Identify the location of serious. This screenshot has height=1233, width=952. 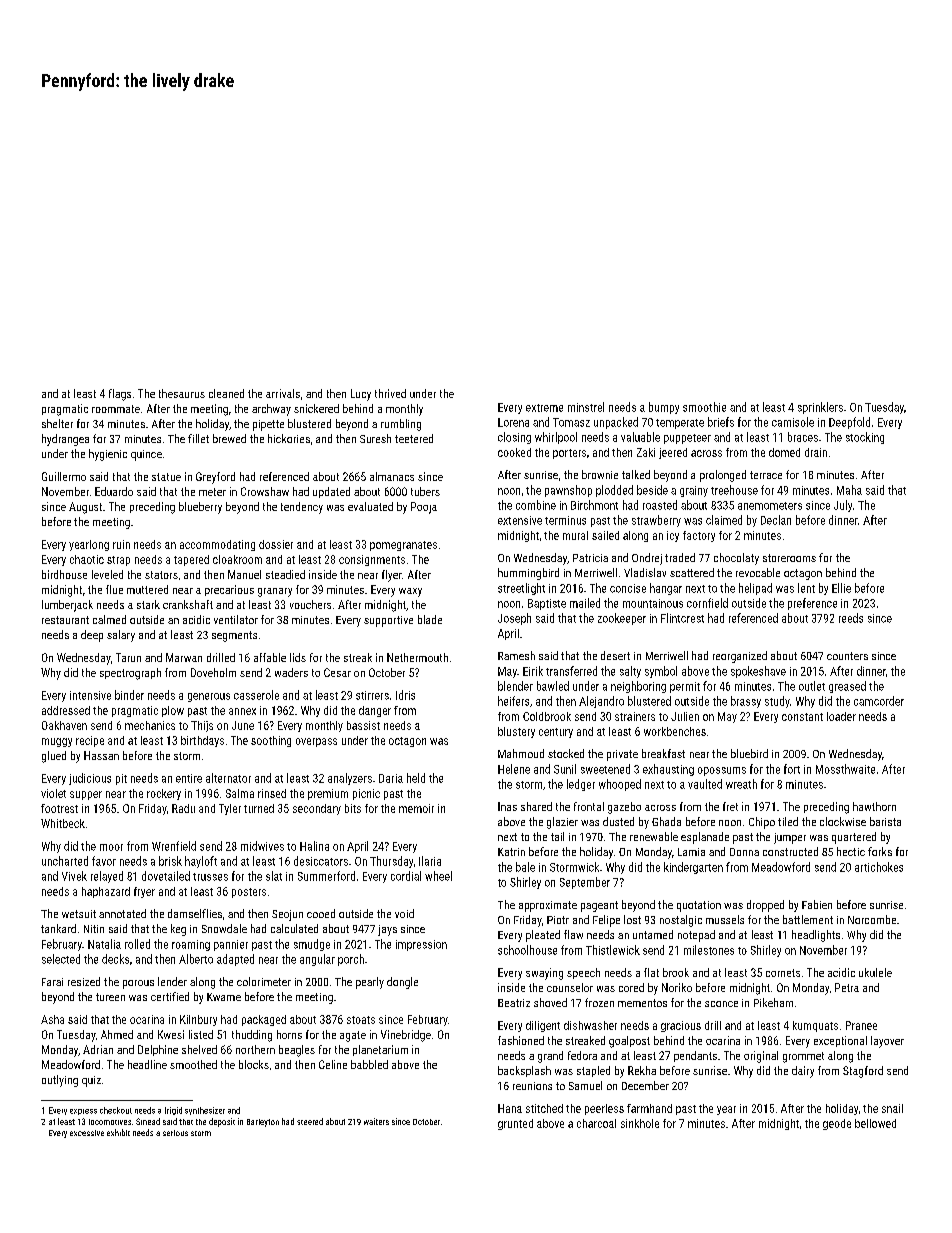
(175, 1133).
